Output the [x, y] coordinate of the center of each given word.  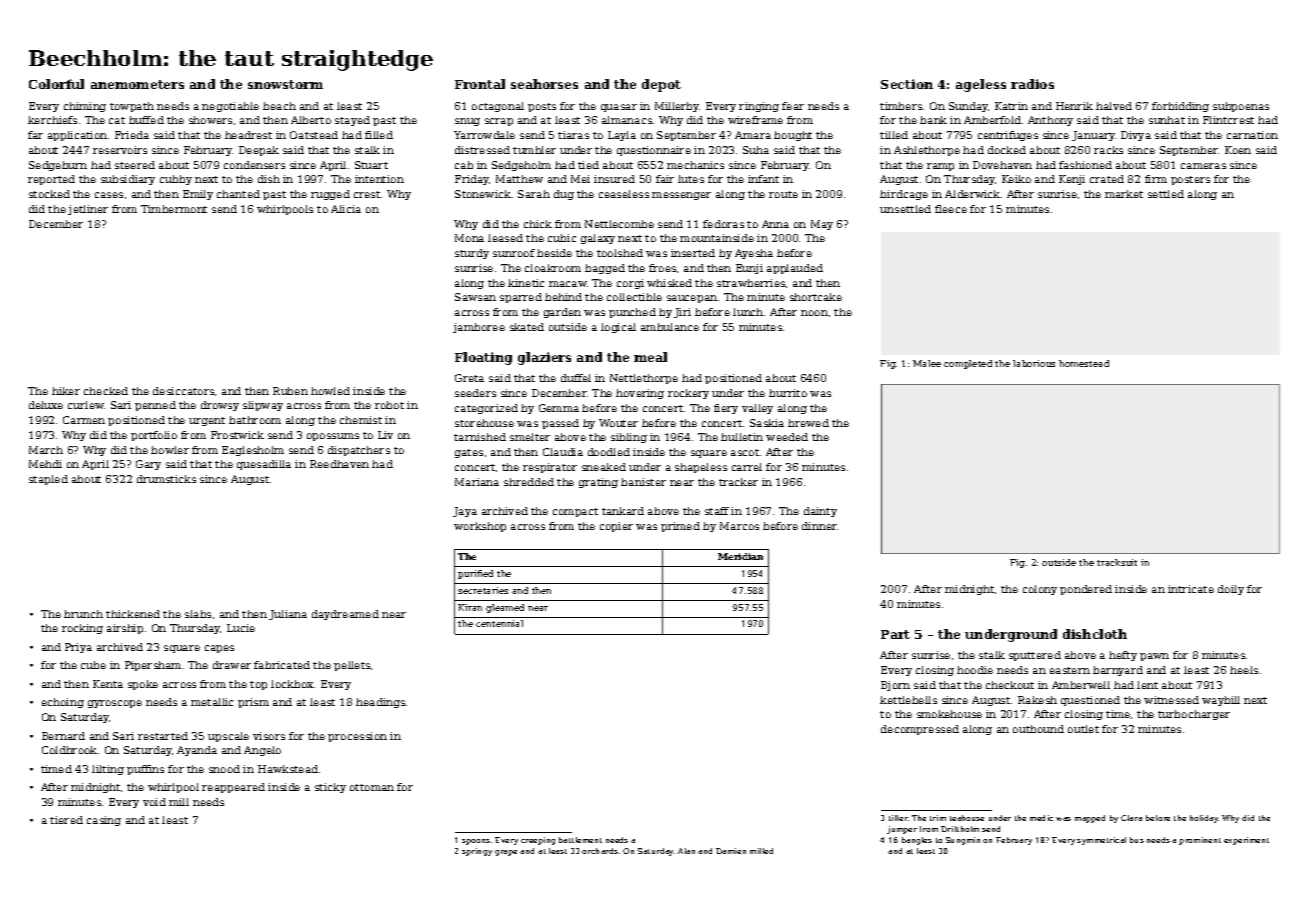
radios [1032, 84]
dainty [820, 512]
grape [506, 853]
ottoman [372, 787]
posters [1190, 180]
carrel [747, 467]
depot [661, 85]
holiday [1204, 819]
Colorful [56, 84]
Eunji [749, 269]
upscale [228, 737]
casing [104, 821]
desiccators [183, 391]
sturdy [472, 254]
